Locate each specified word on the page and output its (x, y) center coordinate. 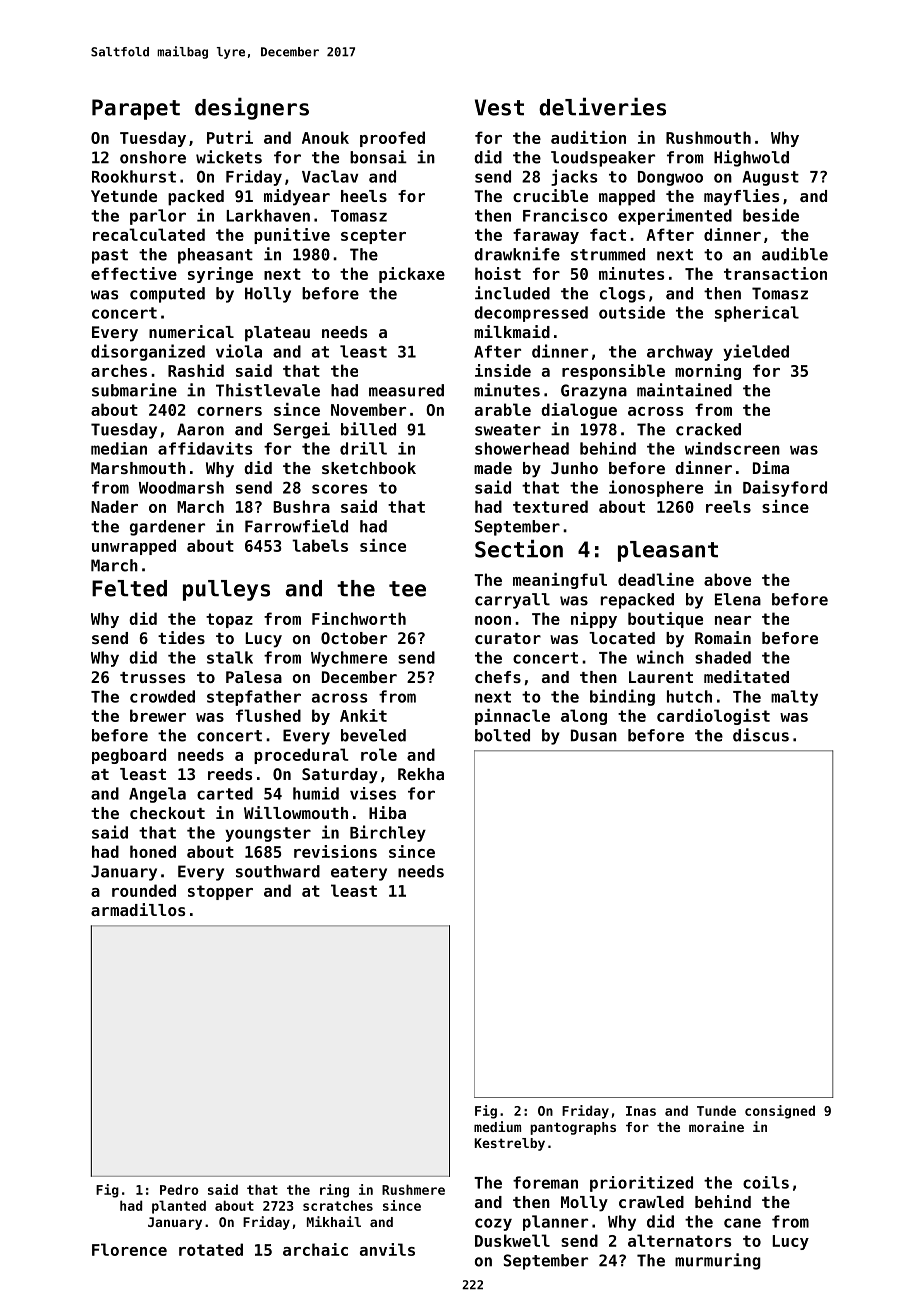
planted (179, 1207)
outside (632, 312)
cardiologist (713, 717)
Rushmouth (708, 137)
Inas (641, 1111)
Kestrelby (509, 1144)
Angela (157, 795)
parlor (158, 217)
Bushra (301, 506)
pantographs (573, 1128)
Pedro (179, 1189)
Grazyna (594, 392)
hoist (498, 273)
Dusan (594, 735)
